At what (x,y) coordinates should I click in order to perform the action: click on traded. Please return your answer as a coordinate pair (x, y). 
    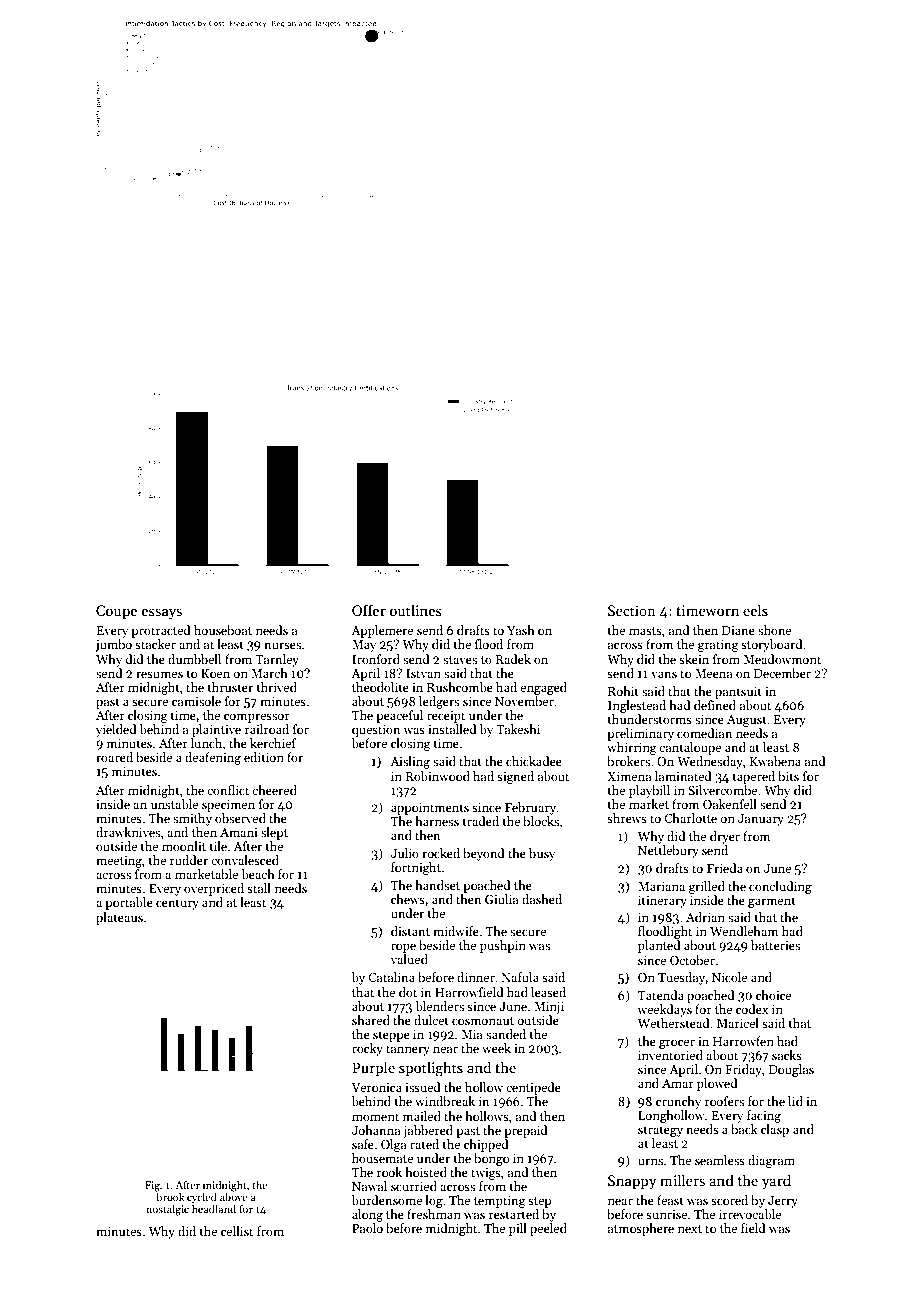
    Looking at the image, I should click on (481, 821).
